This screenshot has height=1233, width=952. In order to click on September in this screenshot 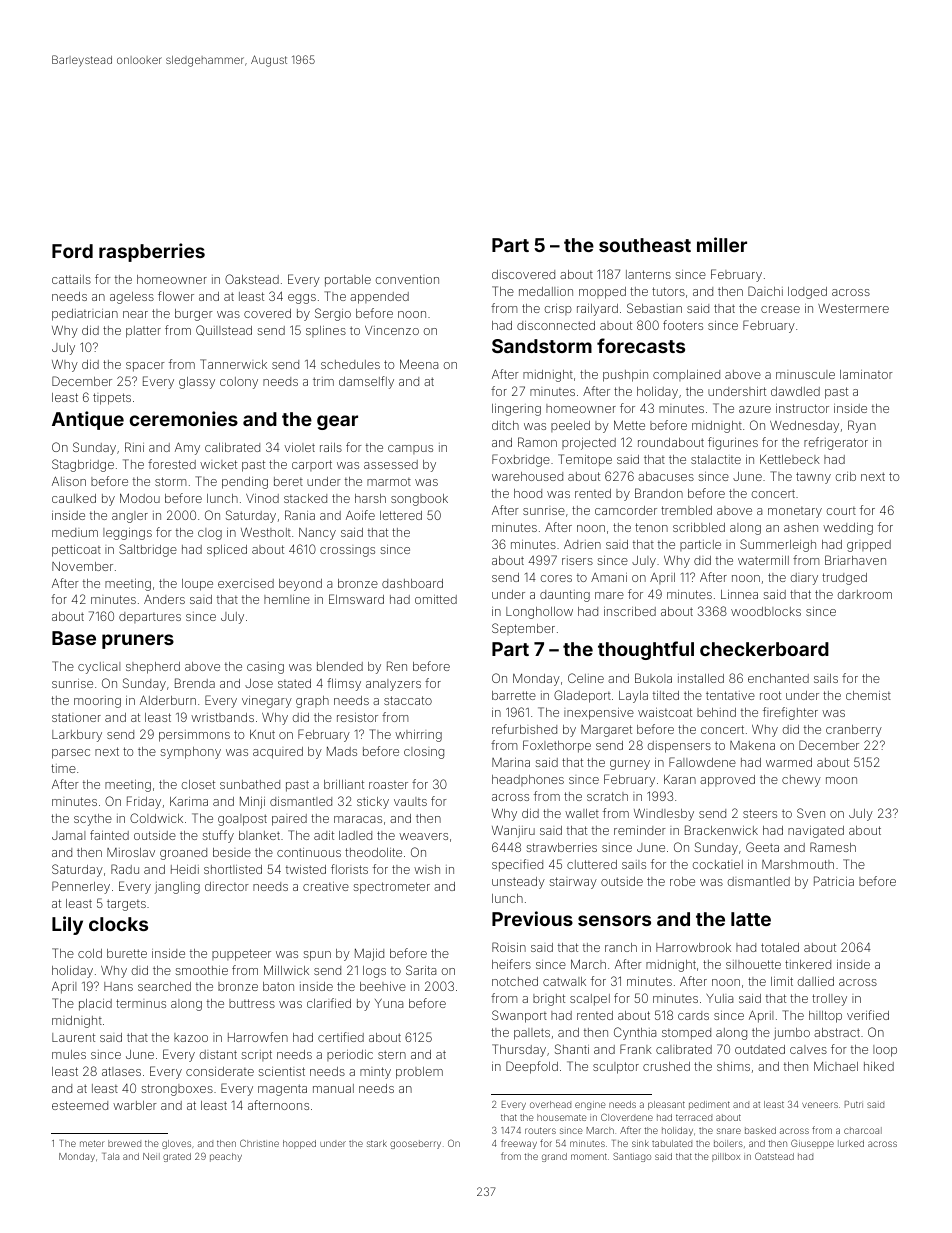, I will do `click(523, 629)`.
